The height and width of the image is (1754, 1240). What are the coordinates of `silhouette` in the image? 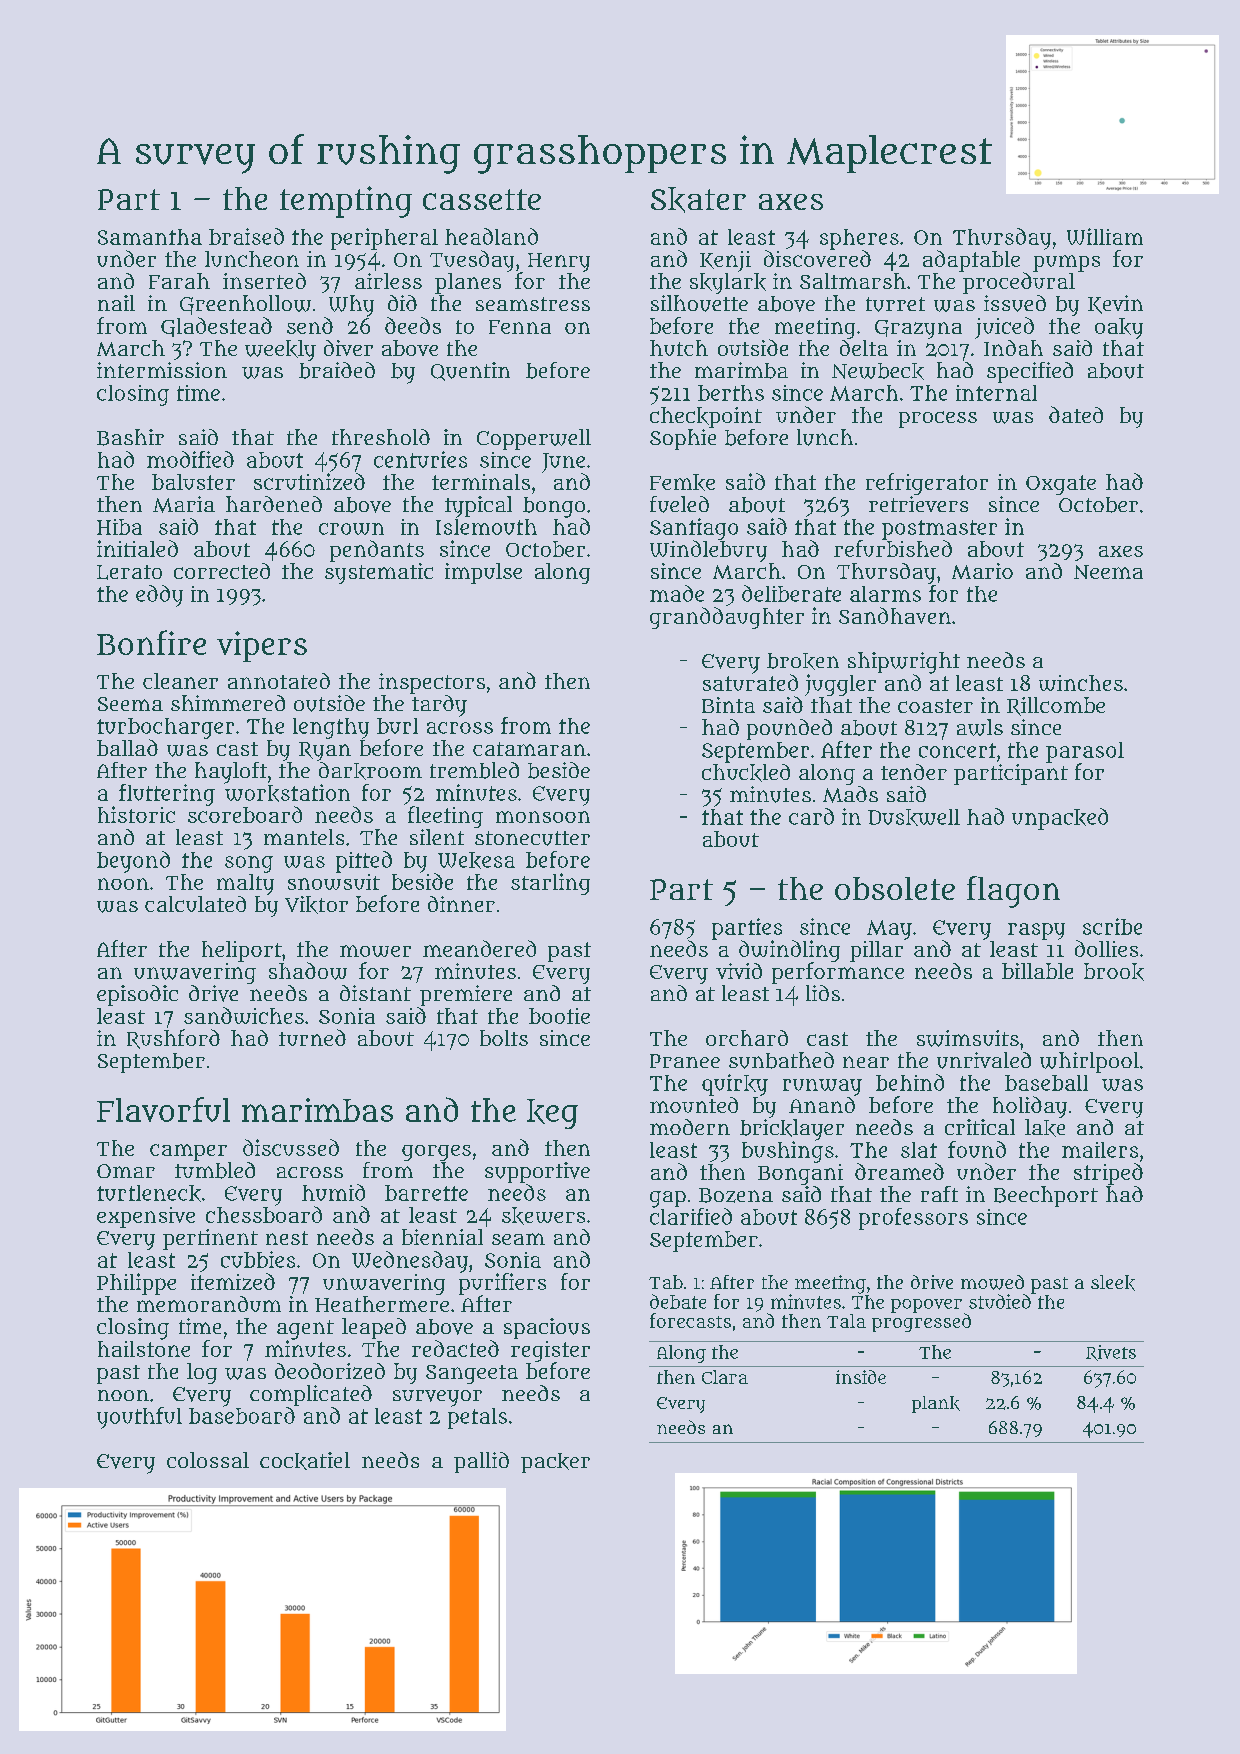 It's located at (699, 303).
